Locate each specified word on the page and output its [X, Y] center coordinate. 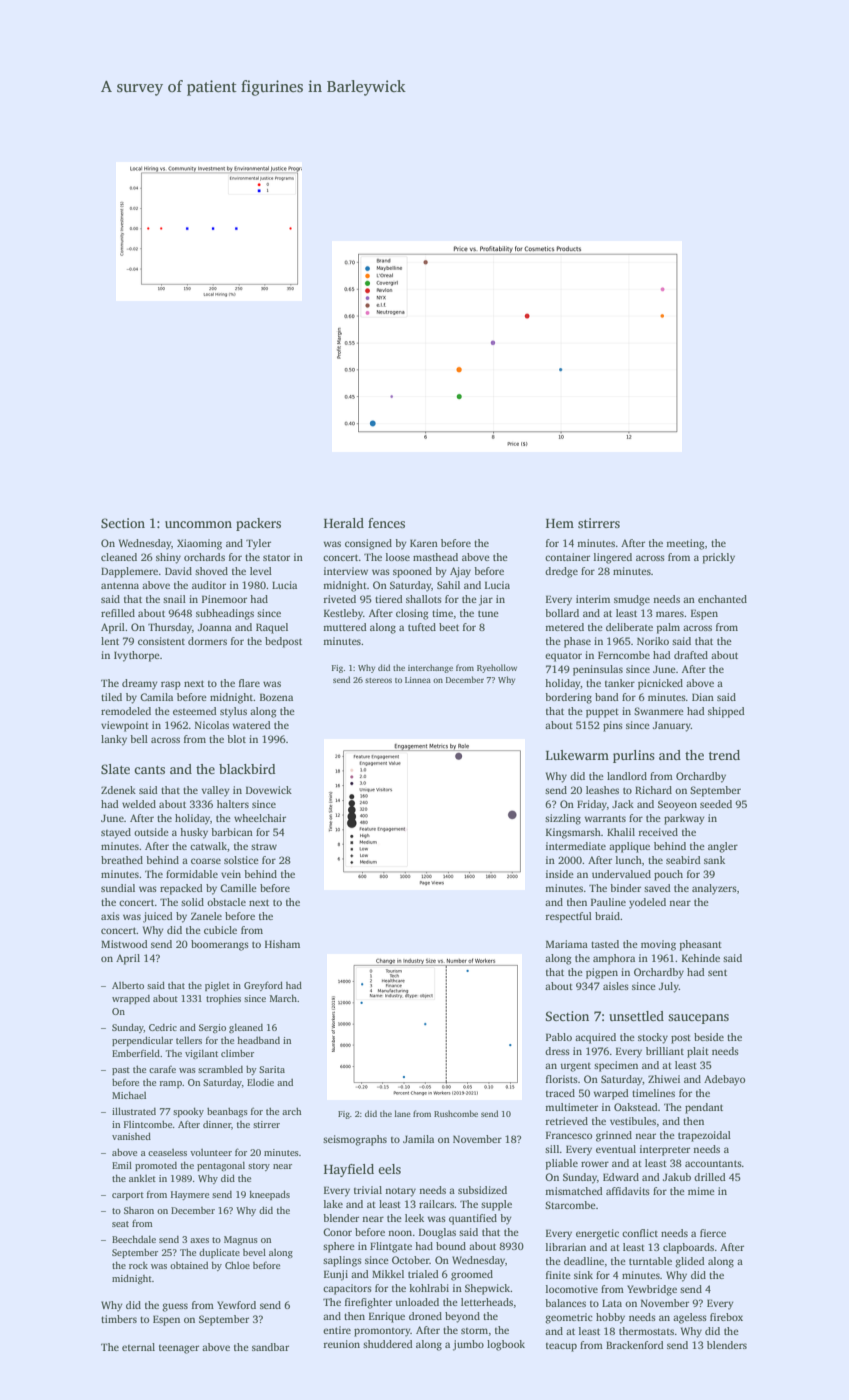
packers [258, 524]
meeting [685, 544]
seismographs [355, 1140]
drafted [691, 655]
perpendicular [142, 1041]
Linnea [418, 680]
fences [386, 523]
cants [149, 770]
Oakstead [636, 1107]
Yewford [236, 1305]
